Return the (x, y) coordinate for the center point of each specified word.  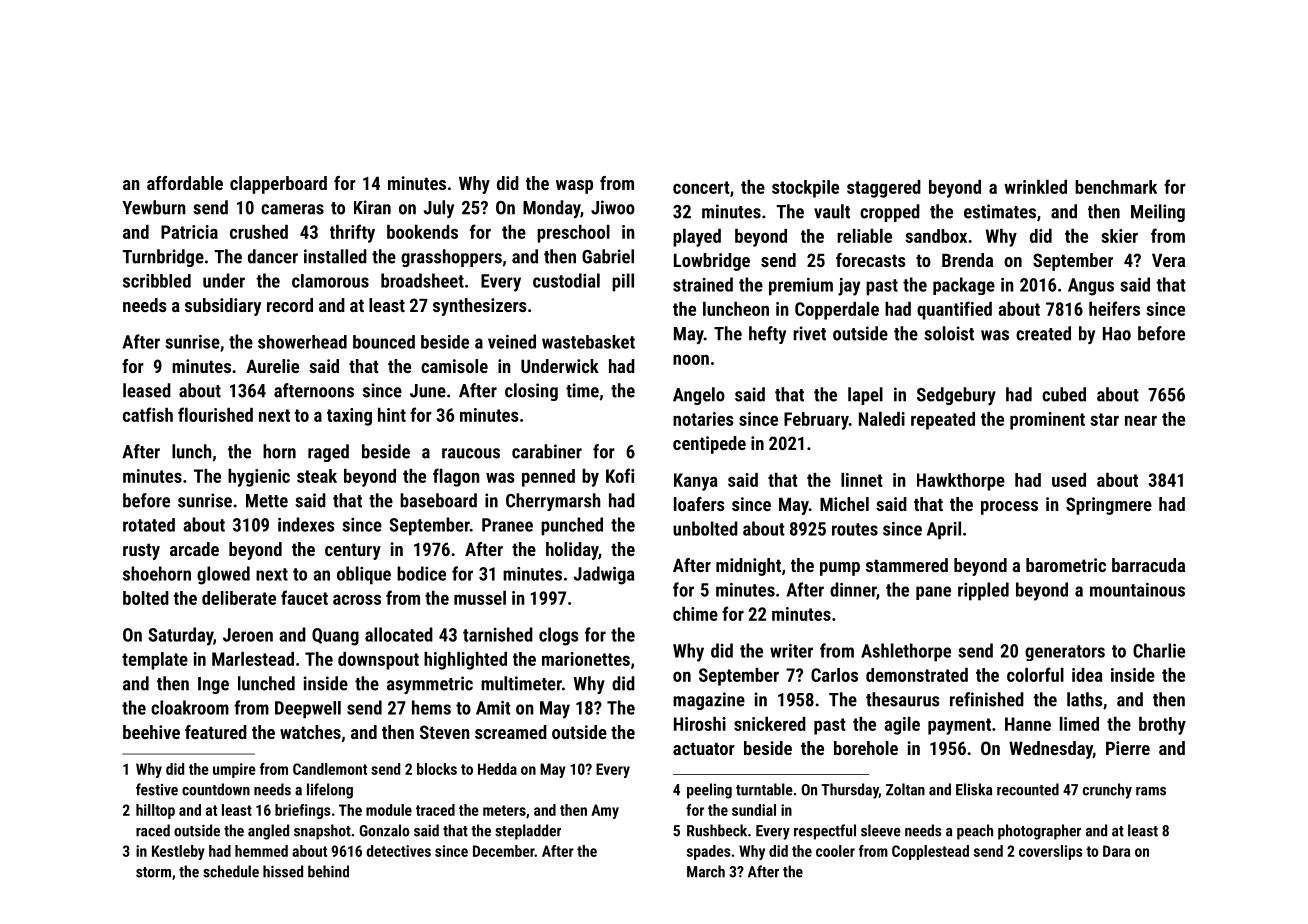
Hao (1117, 334)
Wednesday (1051, 750)
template (155, 661)
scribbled (157, 281)
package (964, 286)
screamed (511, 732)
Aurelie (272, 366)
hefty (767, 335)
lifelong (330, 791)
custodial (566, 280)
